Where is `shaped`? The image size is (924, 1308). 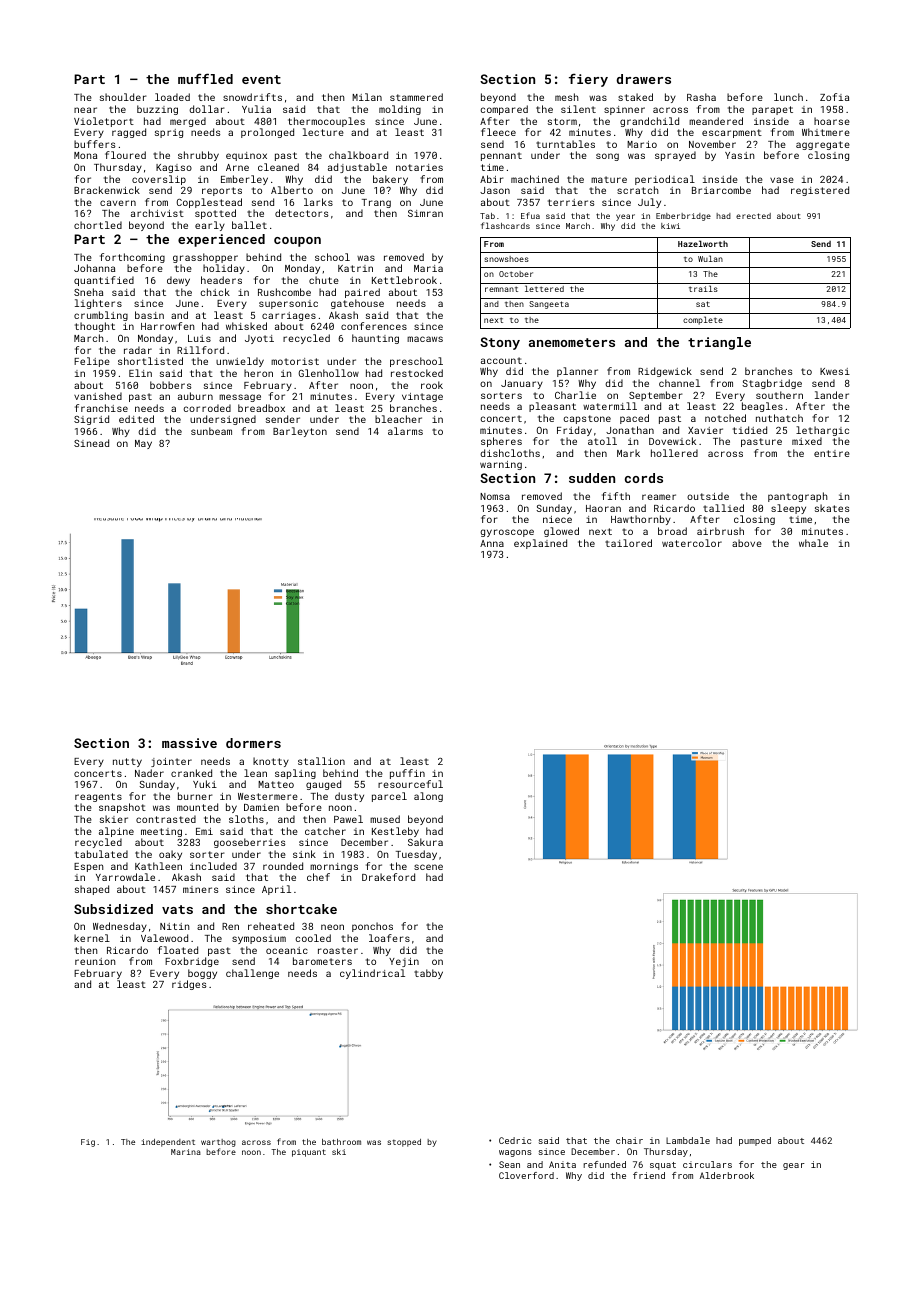 shaped is located at coordinates (92, 890).
